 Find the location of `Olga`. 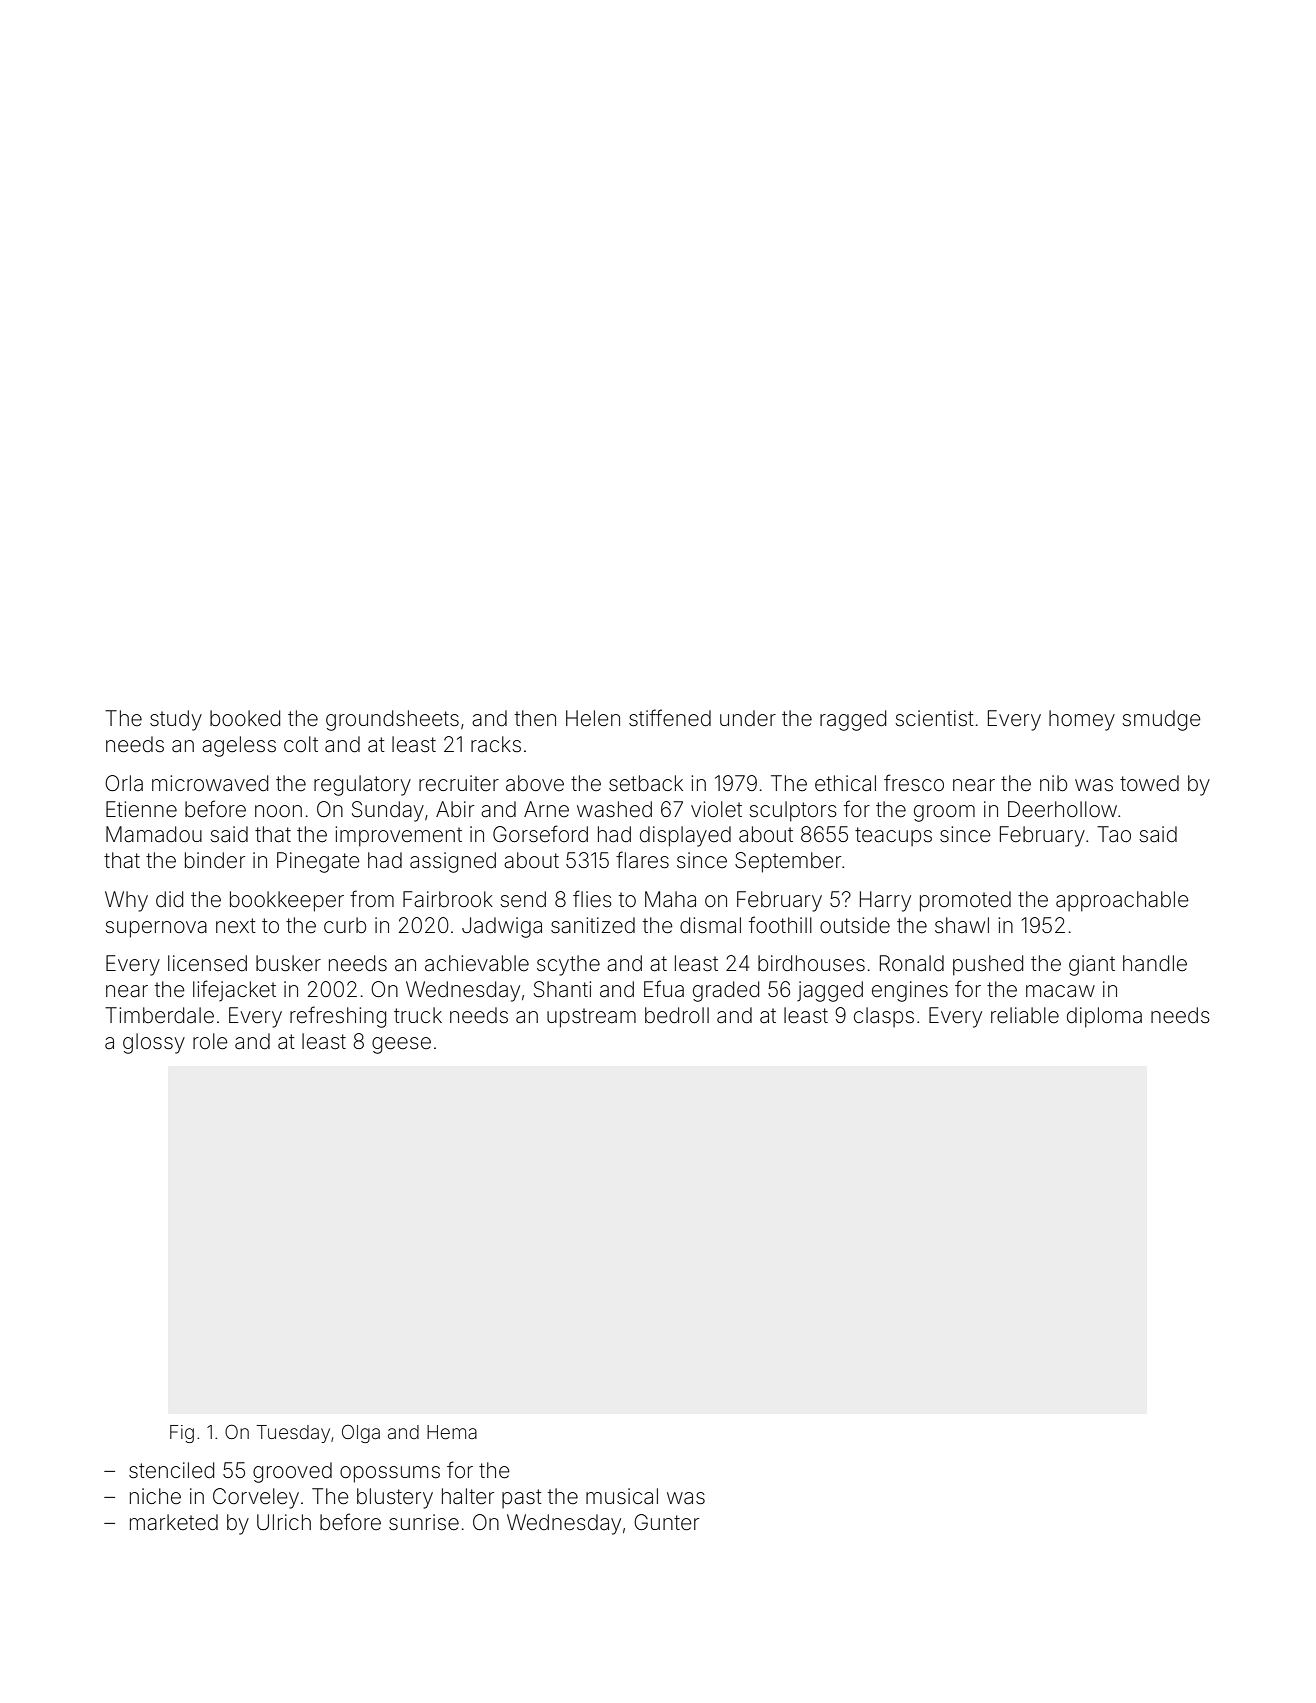

Olga is located at coordinates (361, 1433).
